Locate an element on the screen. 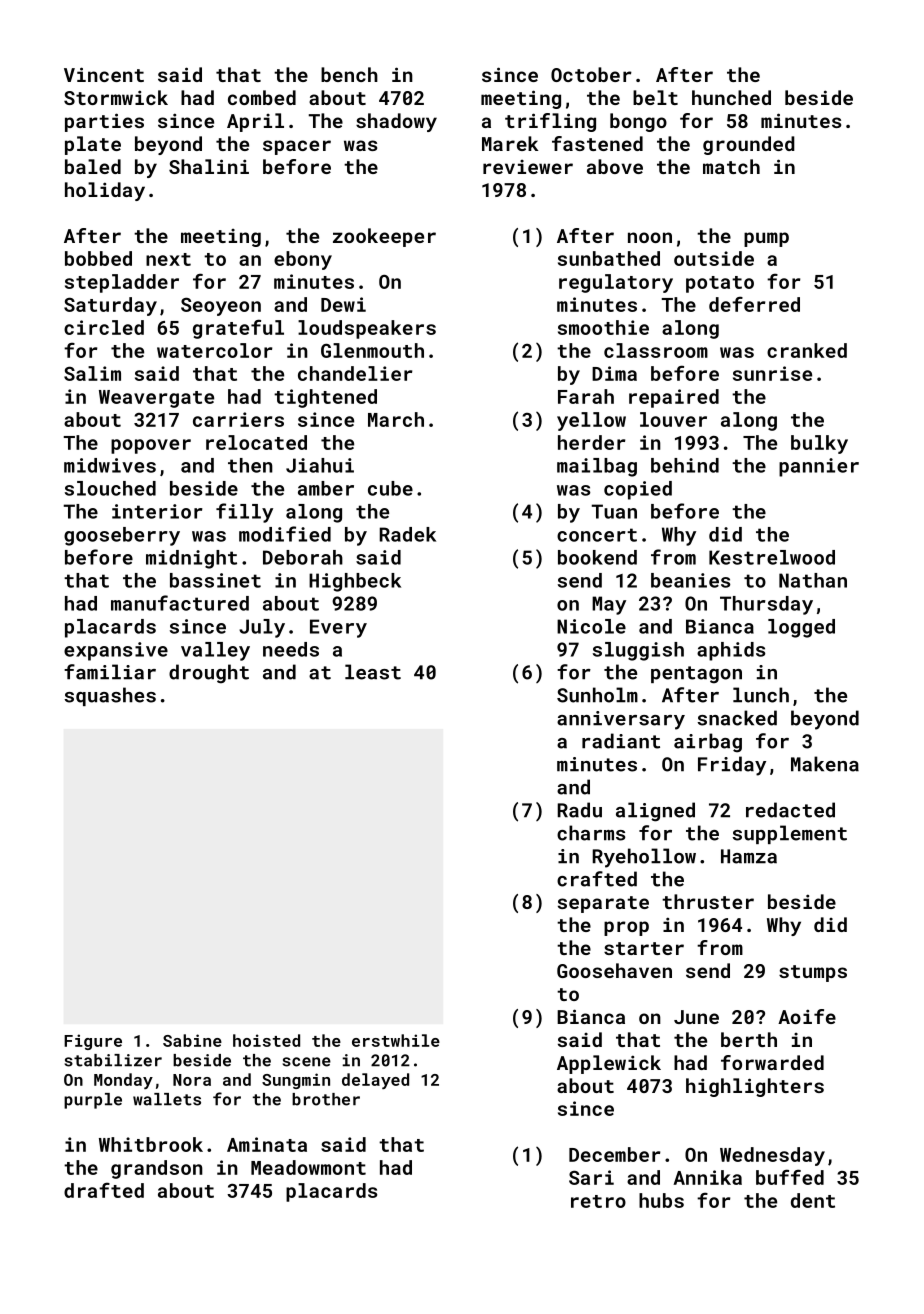 This screenshot has width=924, height=1314. erstwhile is located at coordinates (396, 1040).
